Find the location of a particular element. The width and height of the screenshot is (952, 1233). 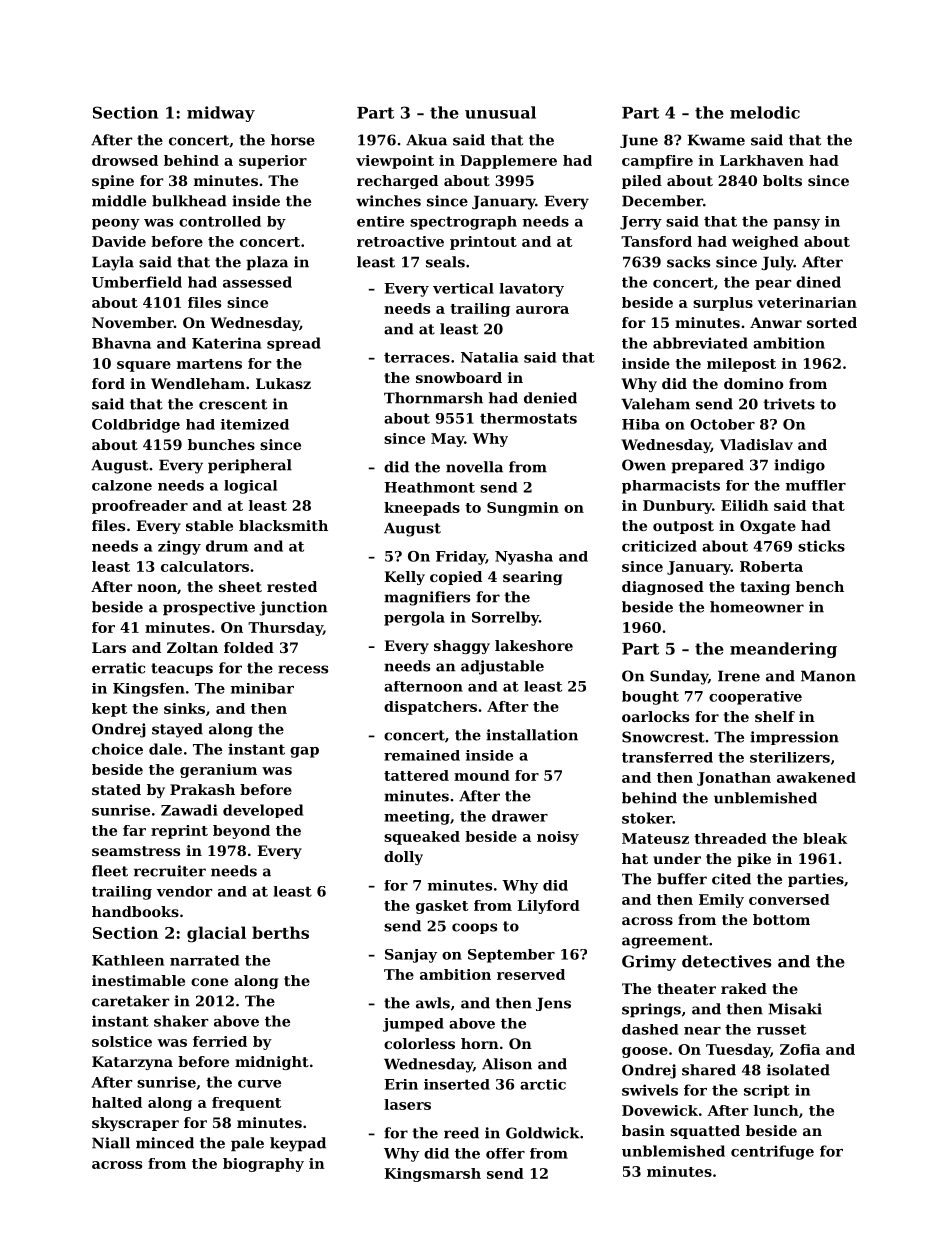

melodic is located at coordinates (765, 112).
